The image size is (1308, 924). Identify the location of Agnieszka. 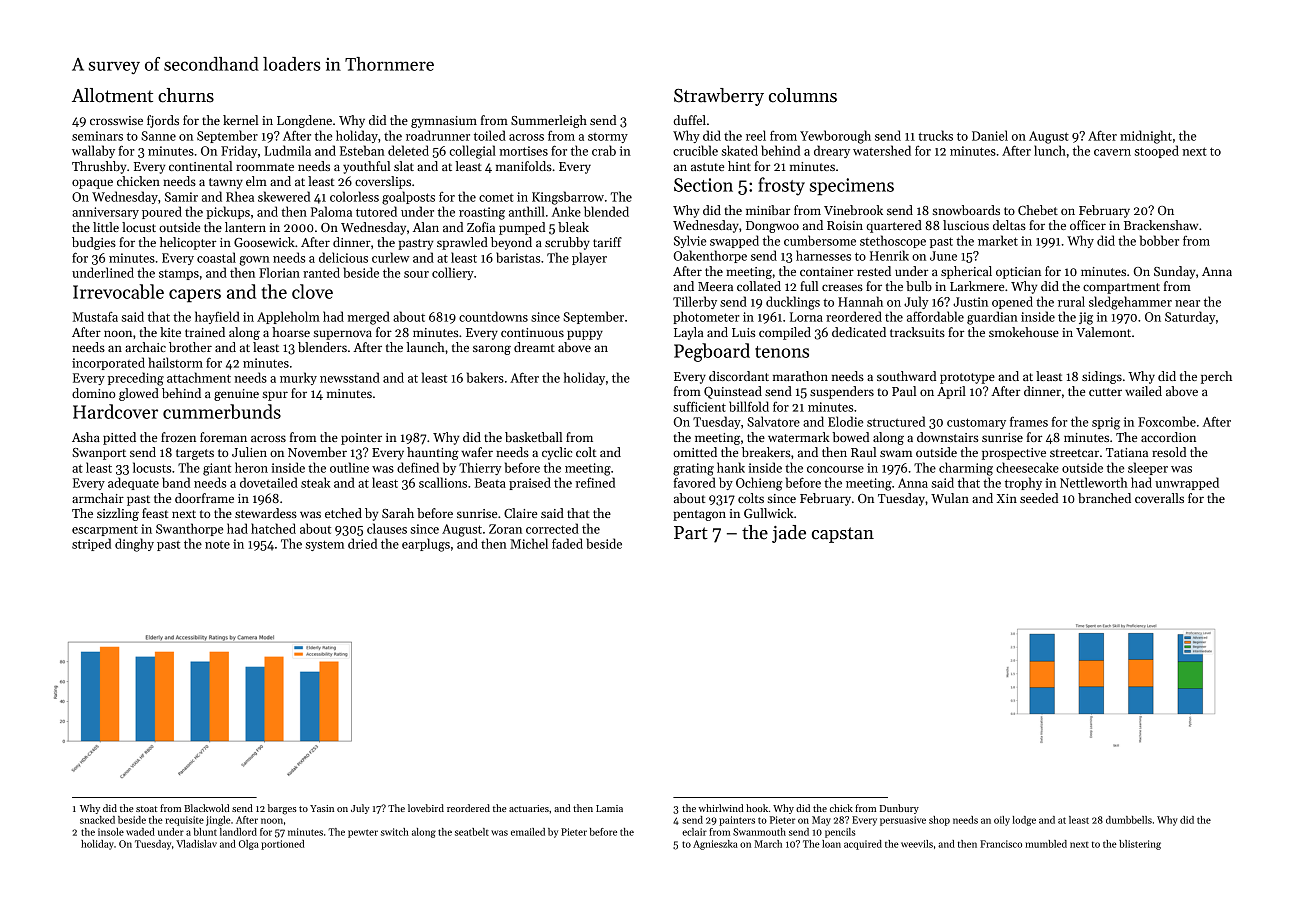
(715, 845).
